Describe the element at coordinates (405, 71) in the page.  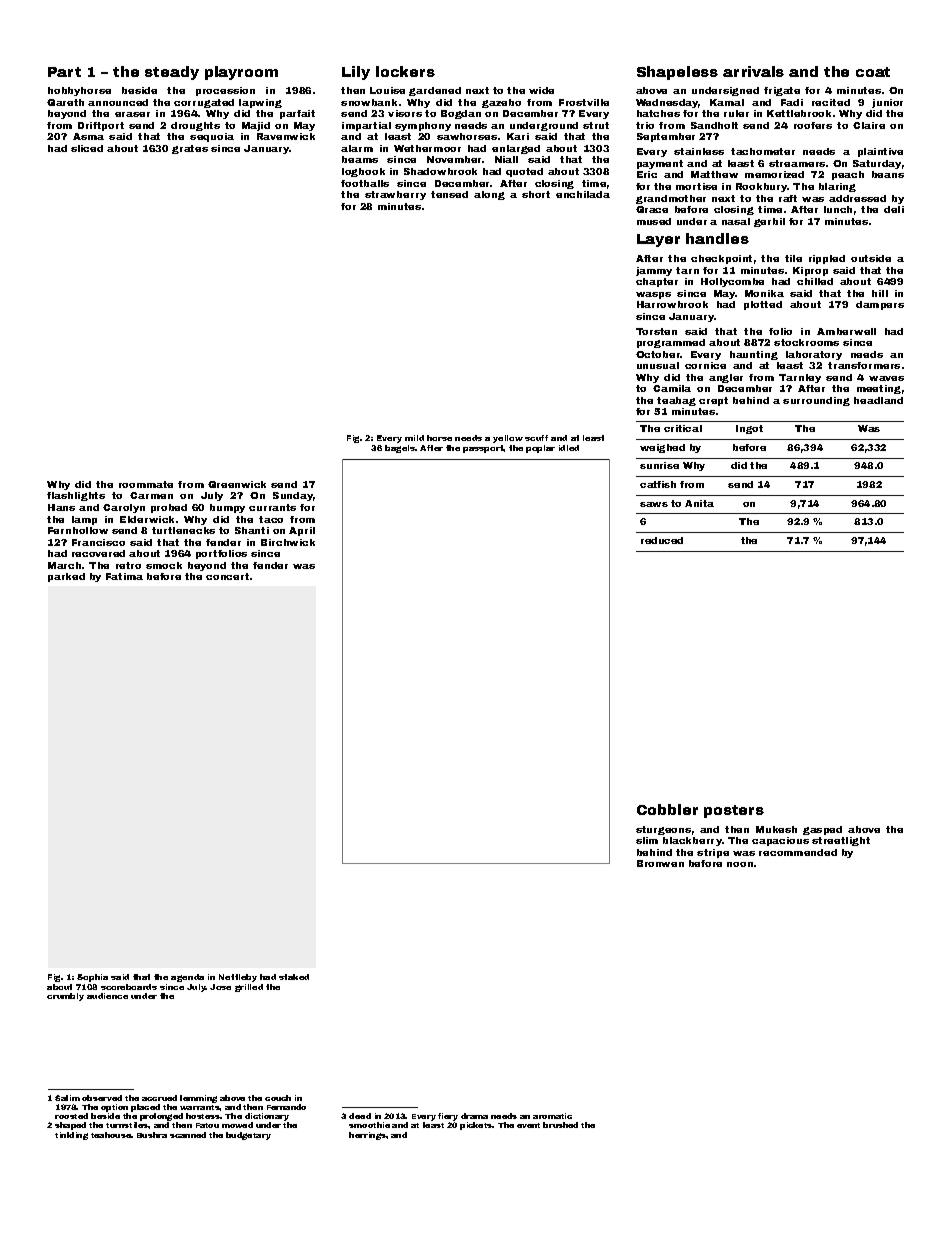
I see `lockers` at that location.
